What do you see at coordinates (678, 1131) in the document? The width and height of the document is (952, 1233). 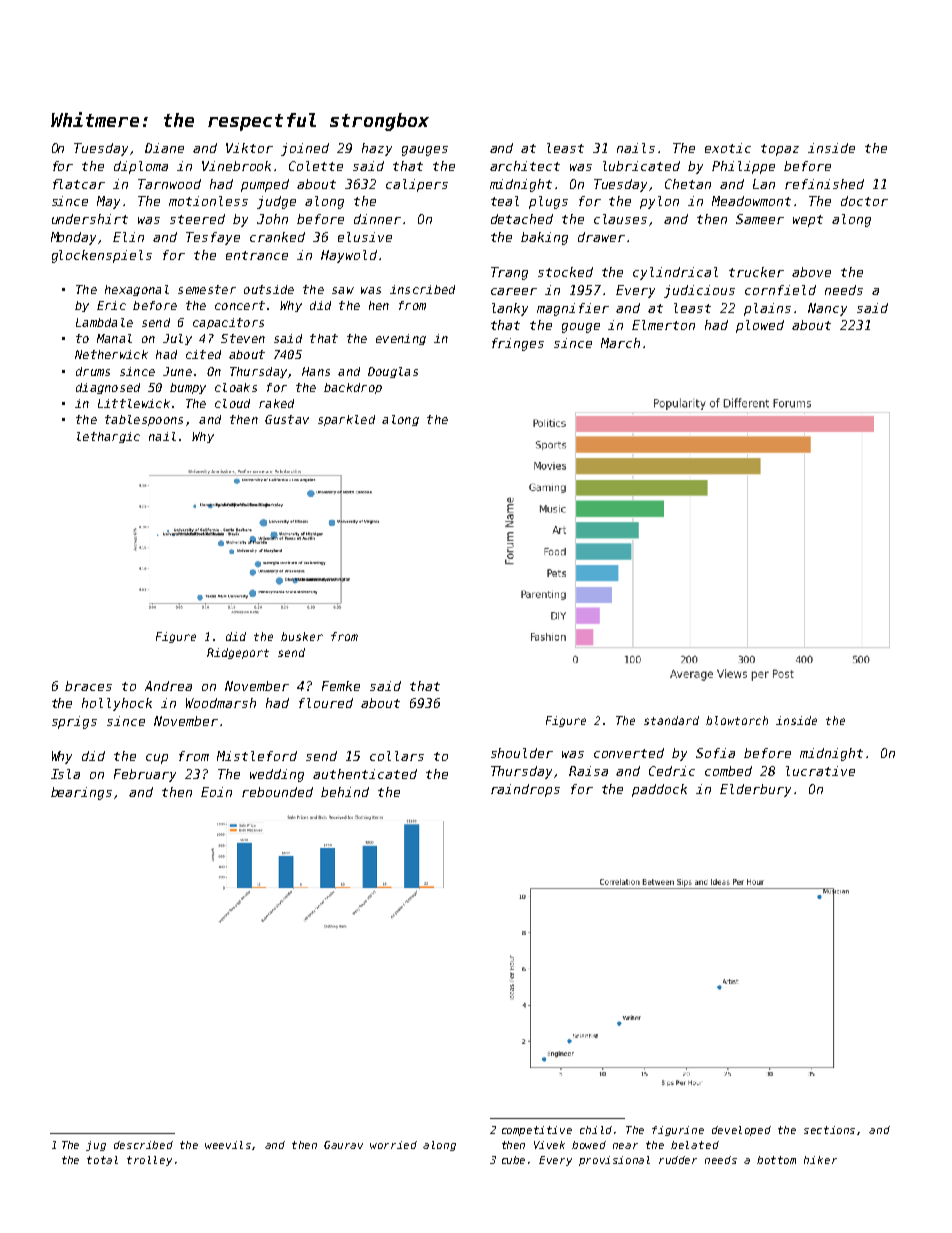 I see `figurine` at bounding box center [678, 1131].
